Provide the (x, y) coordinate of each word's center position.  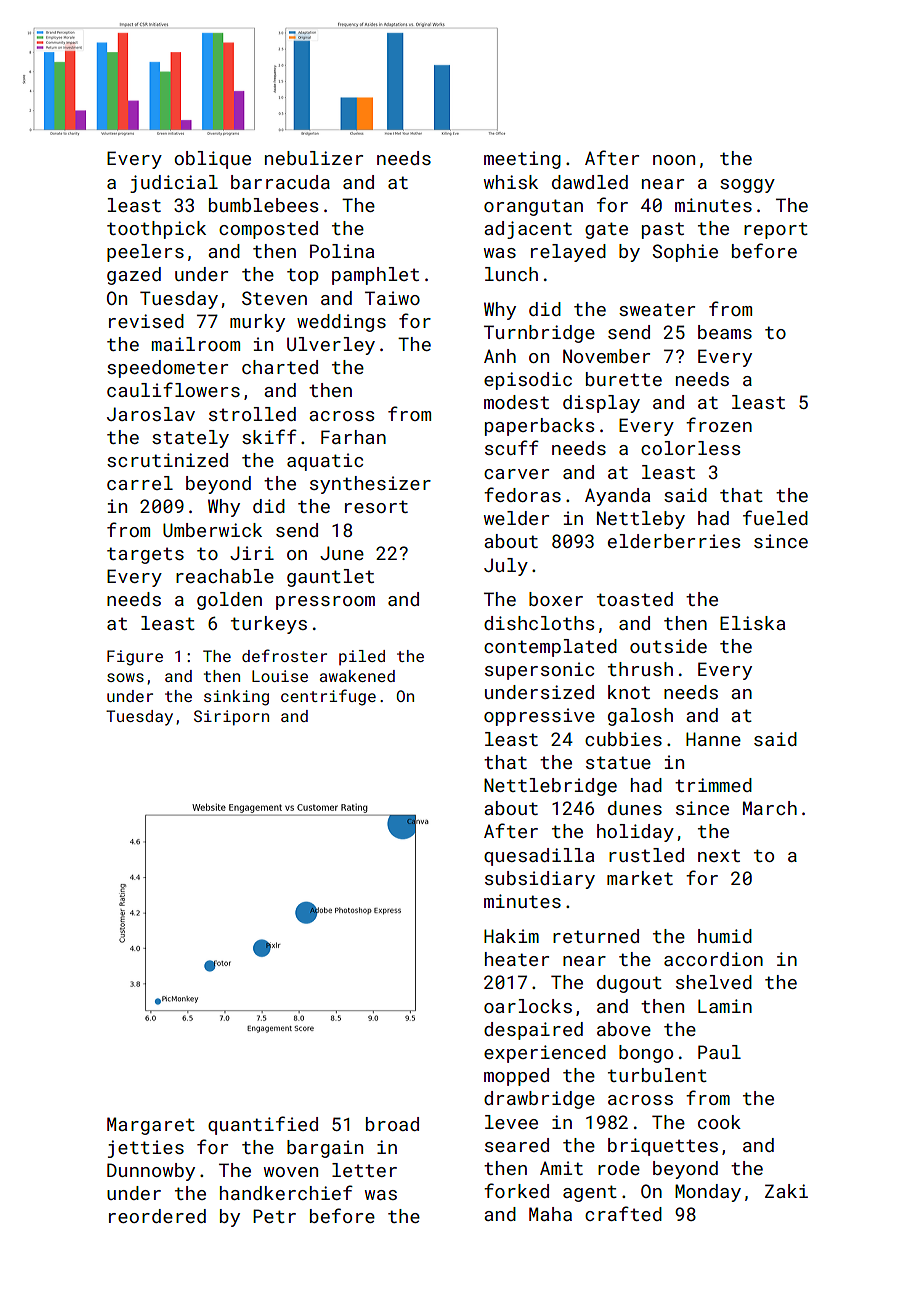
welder (516, 518)
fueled (775, 517)
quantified (263, 1125)
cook (719, 1122)
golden (229, 601)
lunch (511, 274)
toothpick (156, 230)
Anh (500, 356)
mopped (516, 1077)
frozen (719, 424)
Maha (550, 1214)
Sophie (685, 253)
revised (146, 321)
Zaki (786, 1191)
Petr (274, 1216)
